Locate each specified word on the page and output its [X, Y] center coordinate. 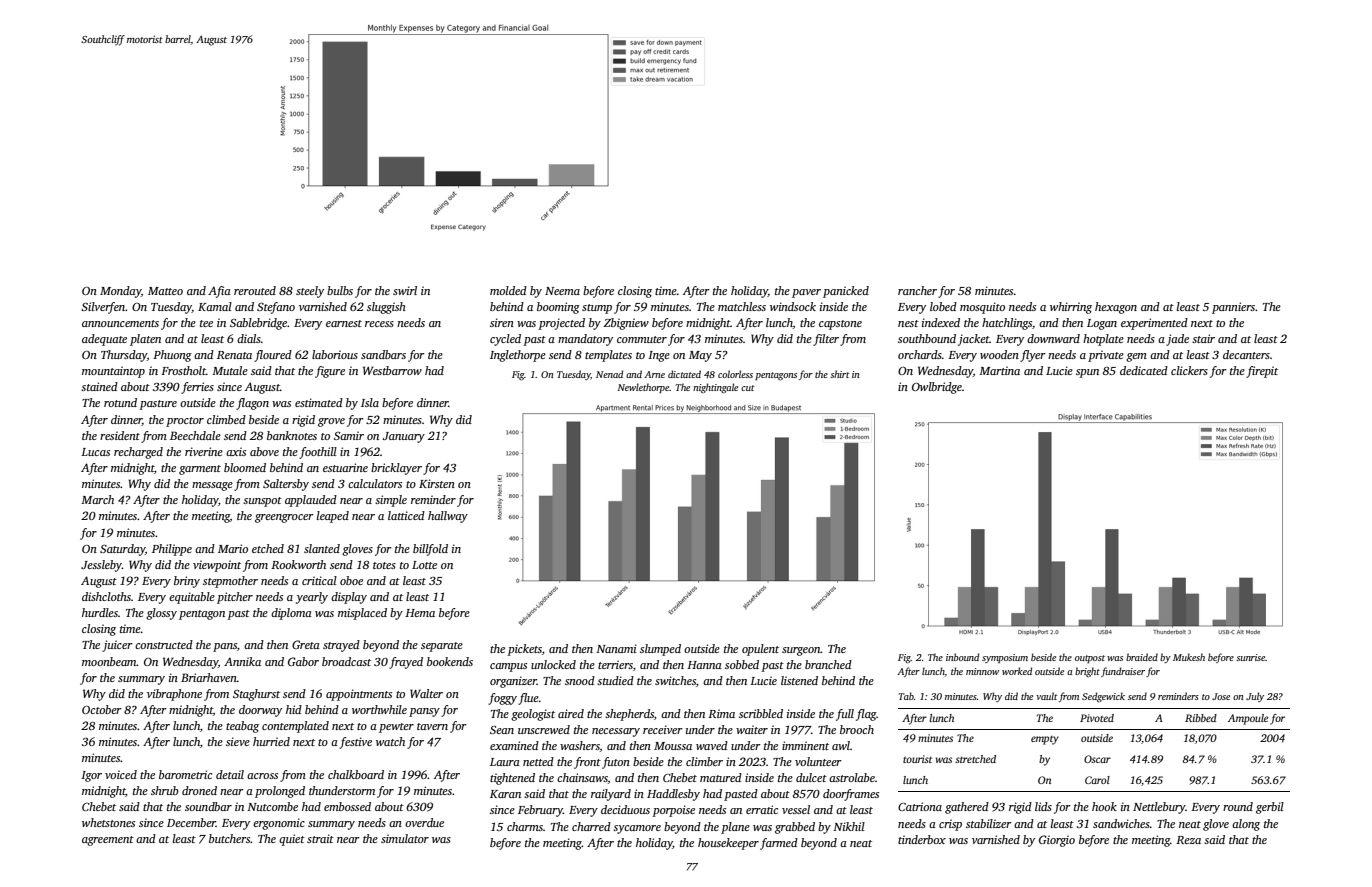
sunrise [1250, 657]
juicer [117, 646]
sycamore [637, 829]
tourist [917, 759]
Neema [562, 291]
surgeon [801, 651]
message [212, 486]
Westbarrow [392, 370]
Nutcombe [272, 806]
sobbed [742, 664]
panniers [1233, 308]
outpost [1090, 659]
